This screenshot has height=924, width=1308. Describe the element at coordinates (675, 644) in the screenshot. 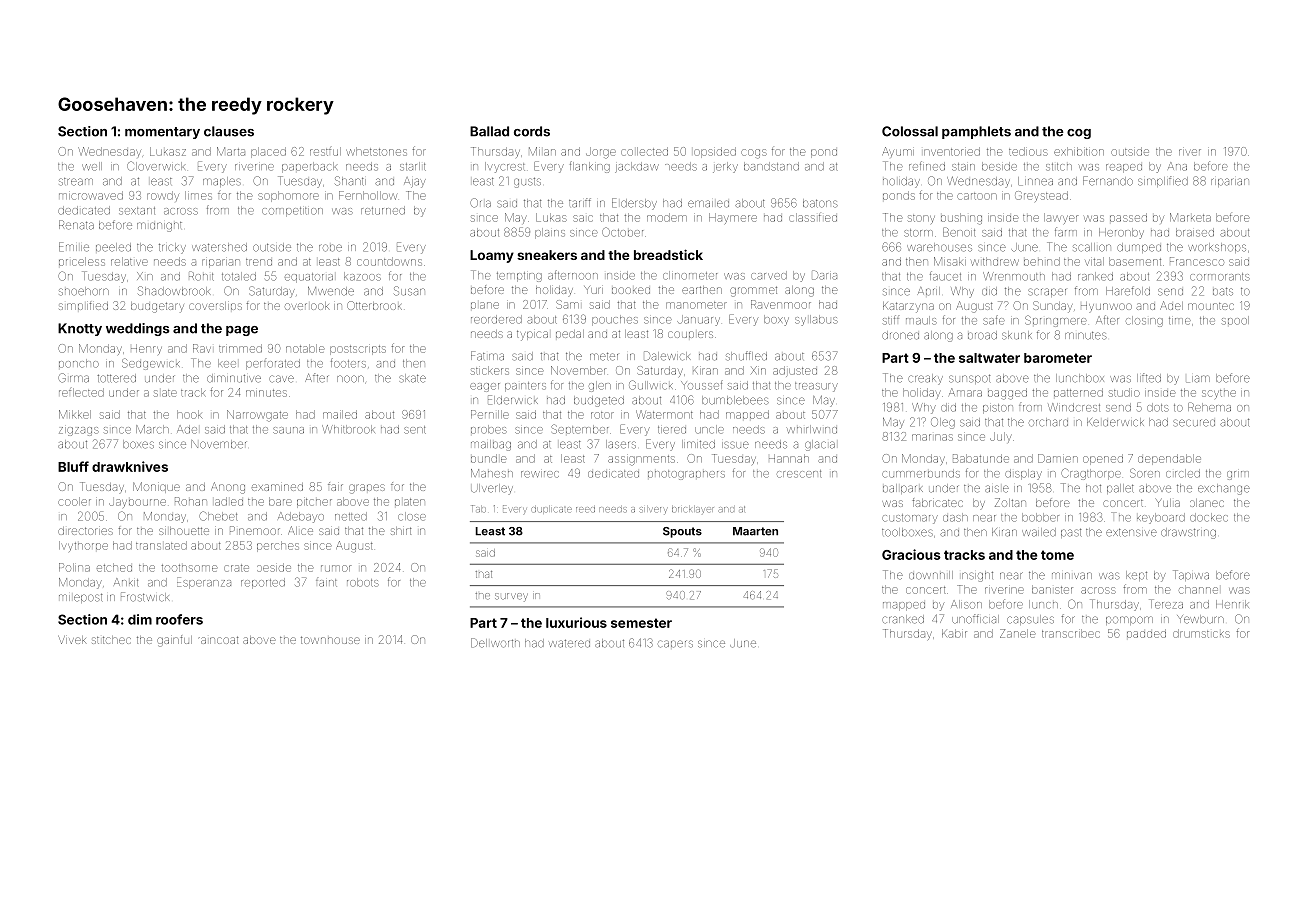

I see `capers` at that location.
